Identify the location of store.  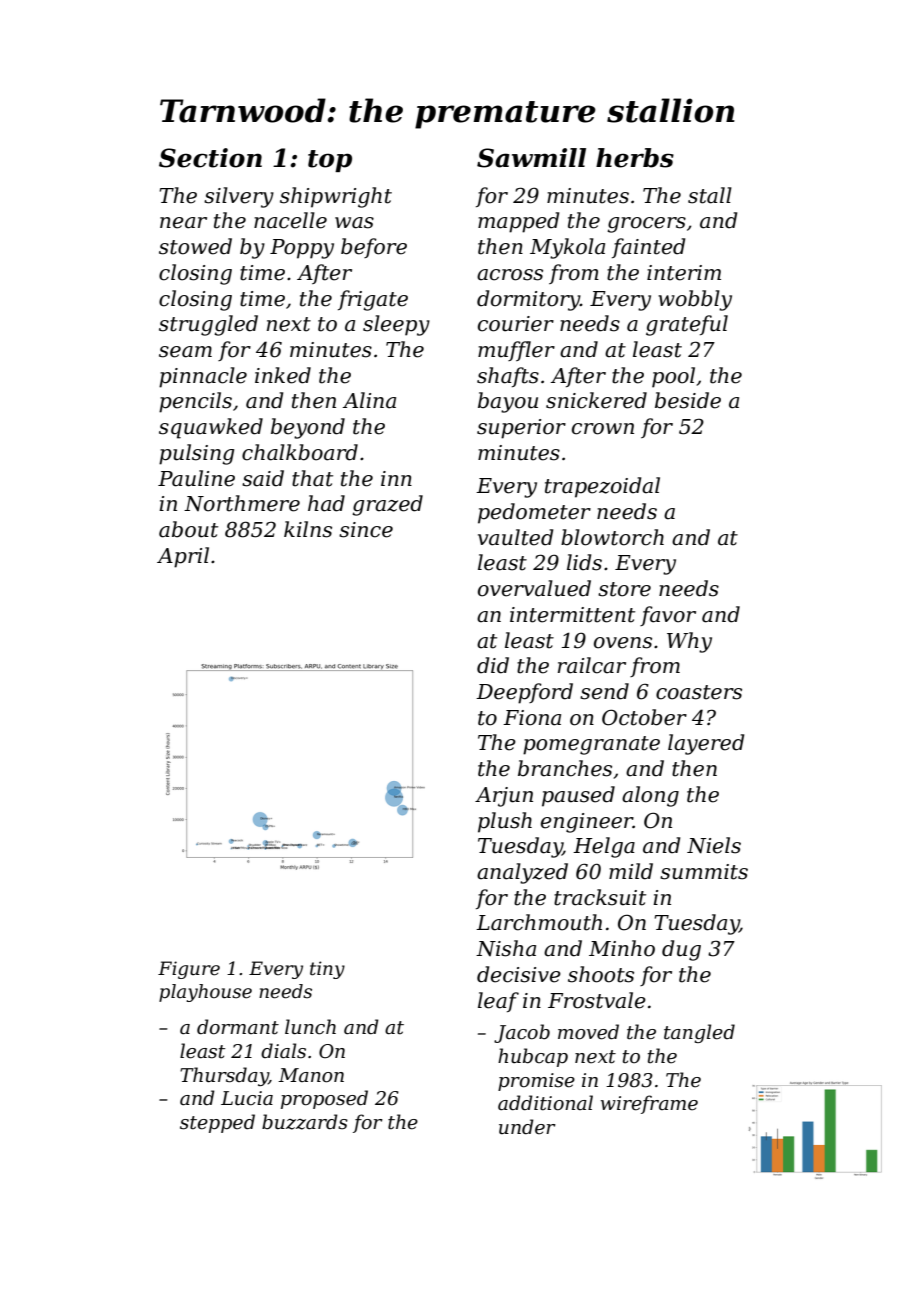
(624, 589).
